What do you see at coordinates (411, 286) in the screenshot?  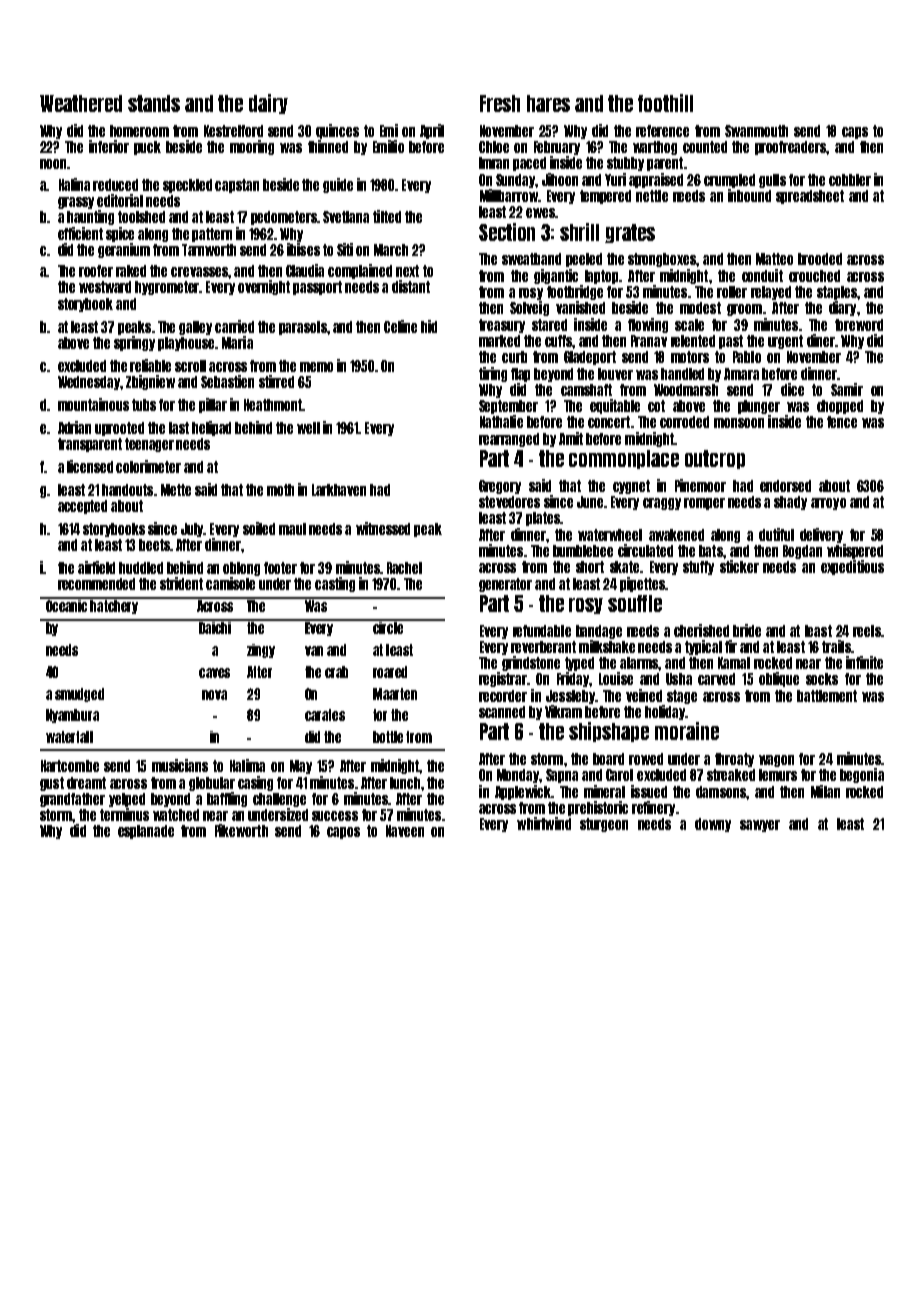 I see `distant` at bounding box center [411, 286].
